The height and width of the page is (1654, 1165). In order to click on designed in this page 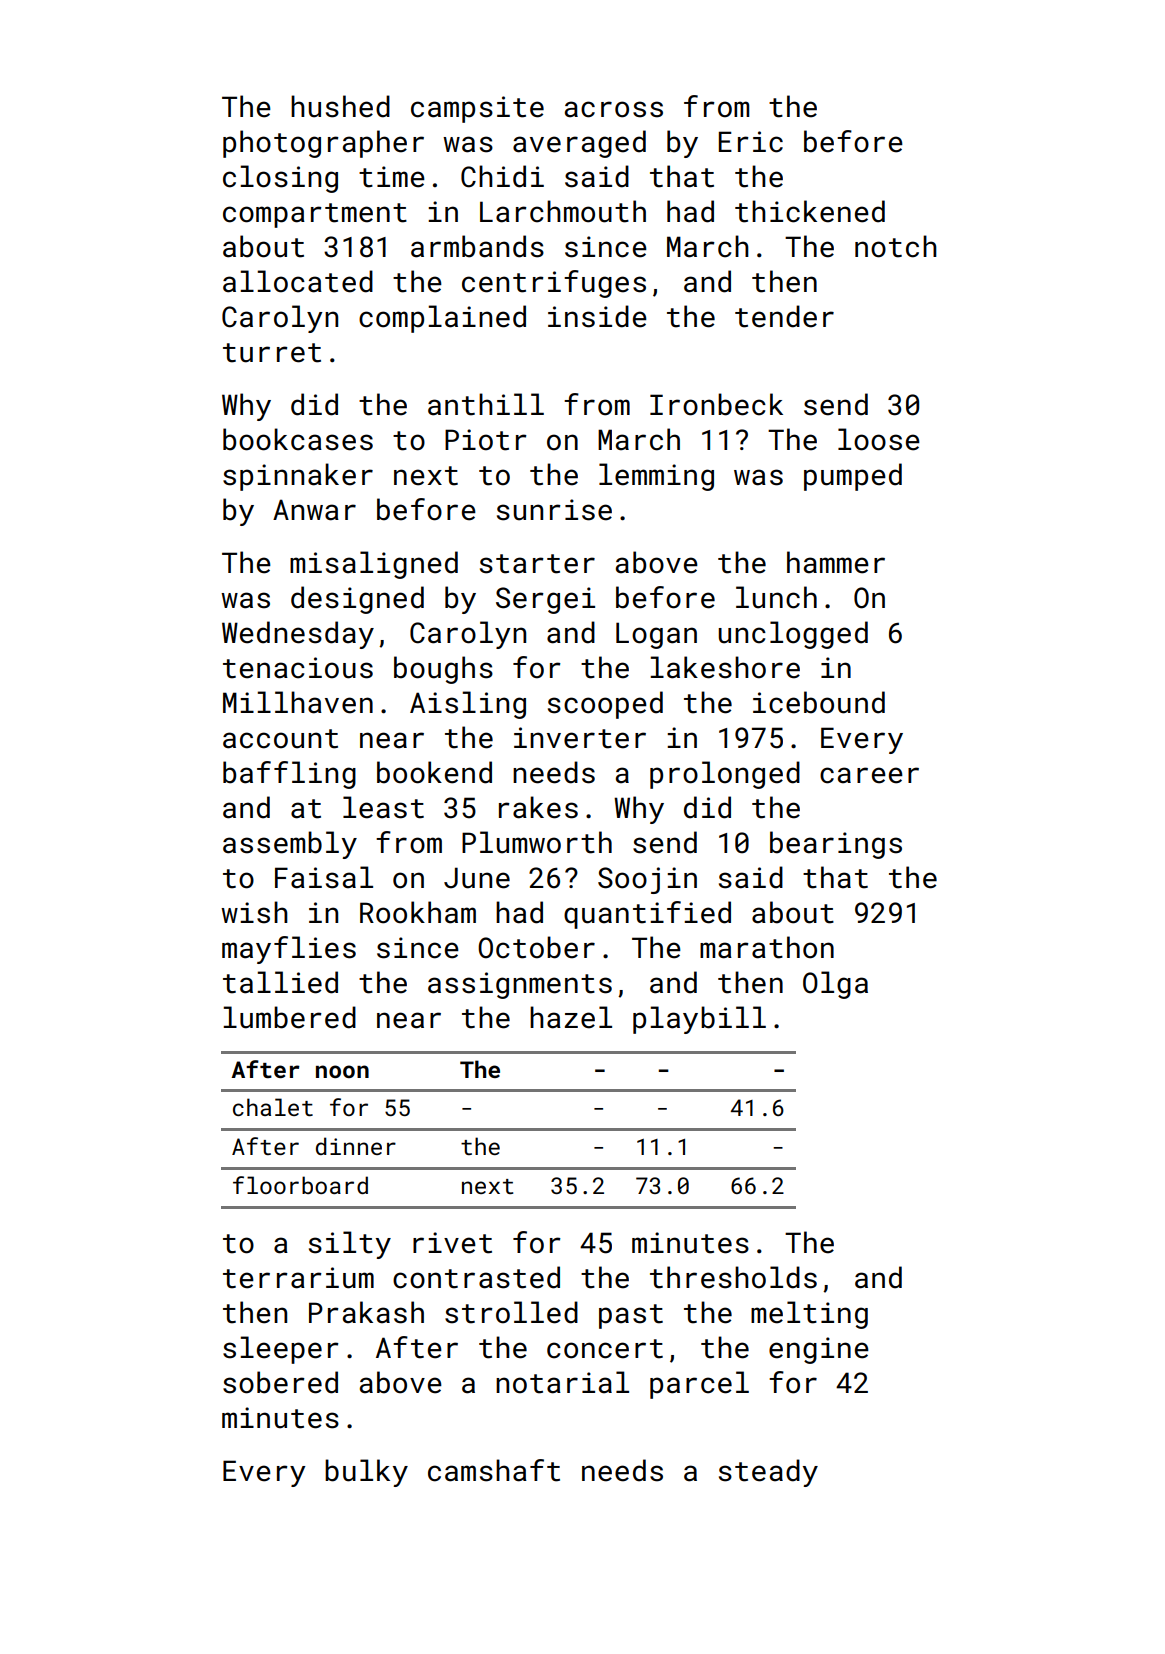, I will do `click(357, 600)`.
